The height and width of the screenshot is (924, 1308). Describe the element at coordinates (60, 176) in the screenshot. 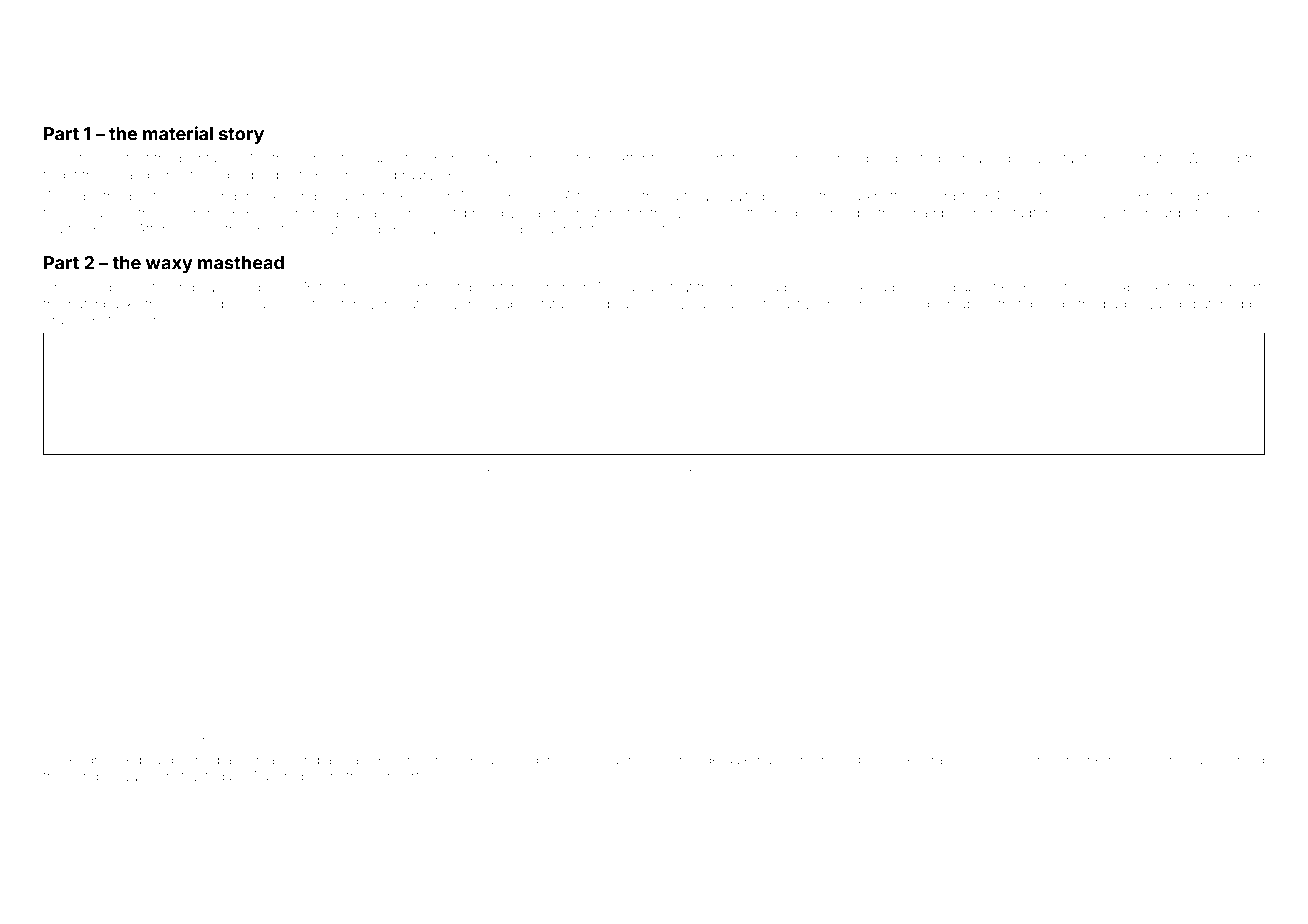

I see `firepit` at that location.
